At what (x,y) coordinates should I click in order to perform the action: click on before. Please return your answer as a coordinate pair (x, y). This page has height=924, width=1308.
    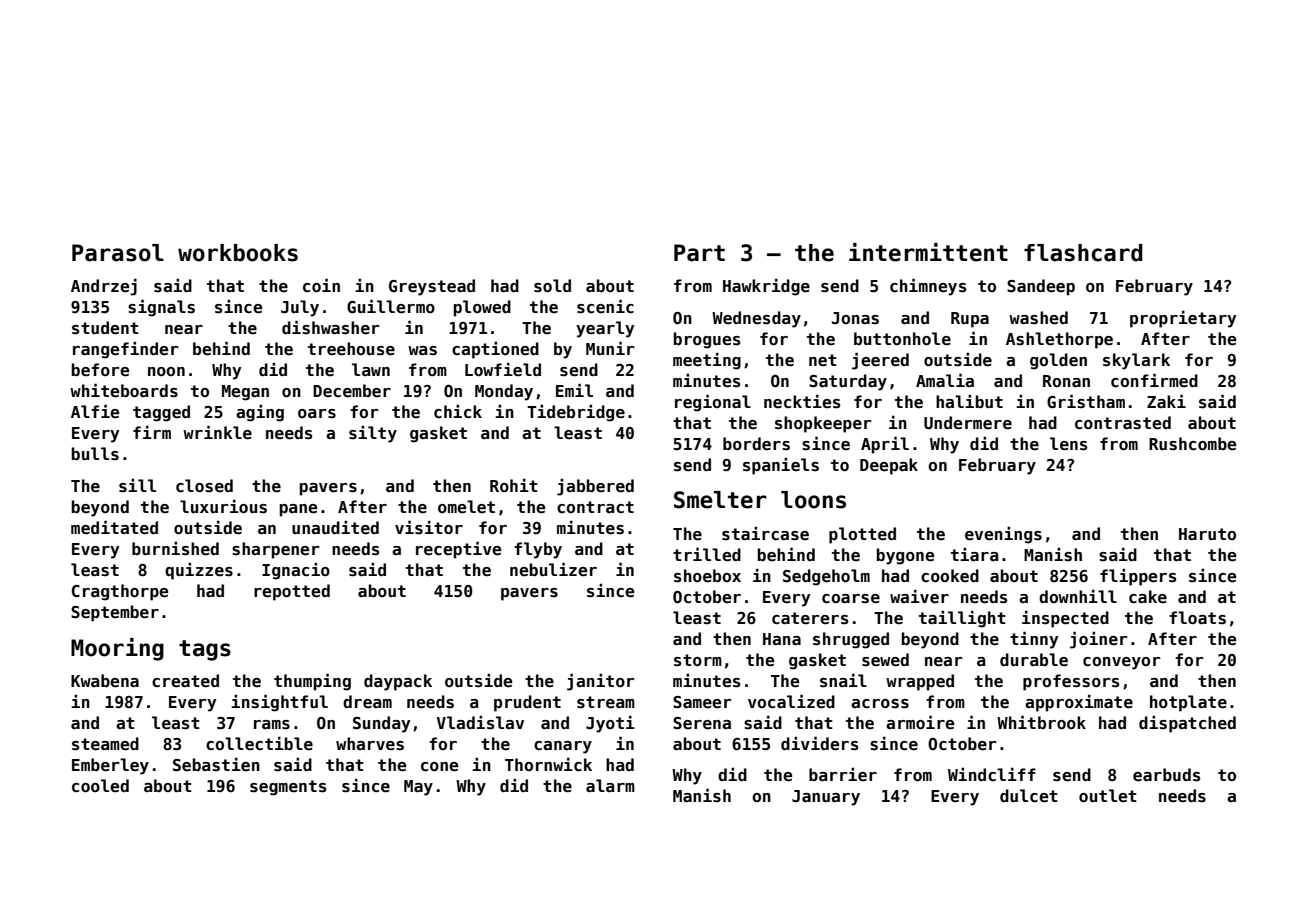
    Looking at the image, I should click on (101, 370).
